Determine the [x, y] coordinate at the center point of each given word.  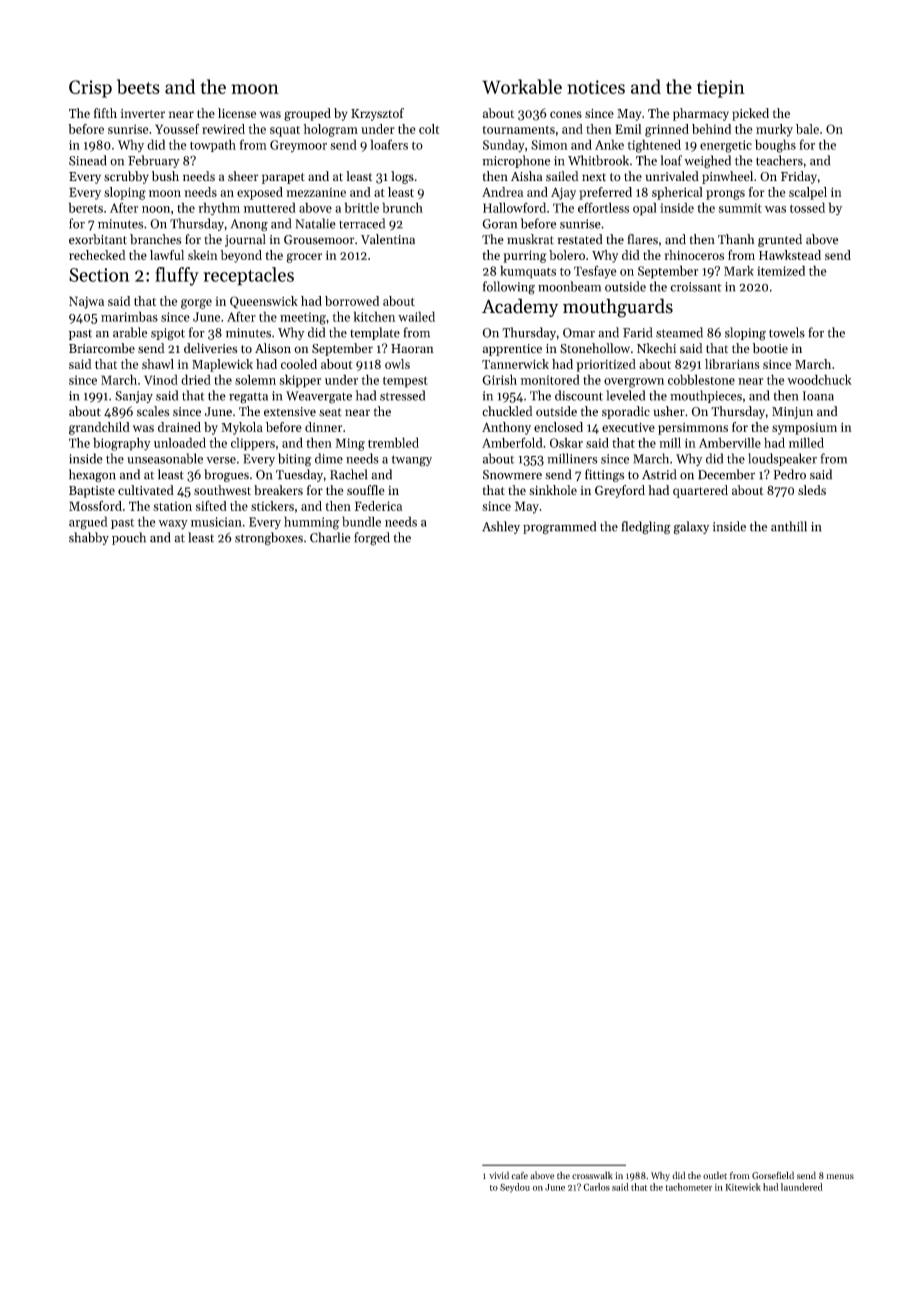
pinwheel [727, 177]
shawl [158, 364]
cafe [519, 1175]
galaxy [691, 528]
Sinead [88, 160]
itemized [781, 270]
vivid [499, 1175]
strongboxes [269, 539]
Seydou [515, 1188]
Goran [499, 224]
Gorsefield [773, 1175]
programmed [559, 528]
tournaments [518, 130]
